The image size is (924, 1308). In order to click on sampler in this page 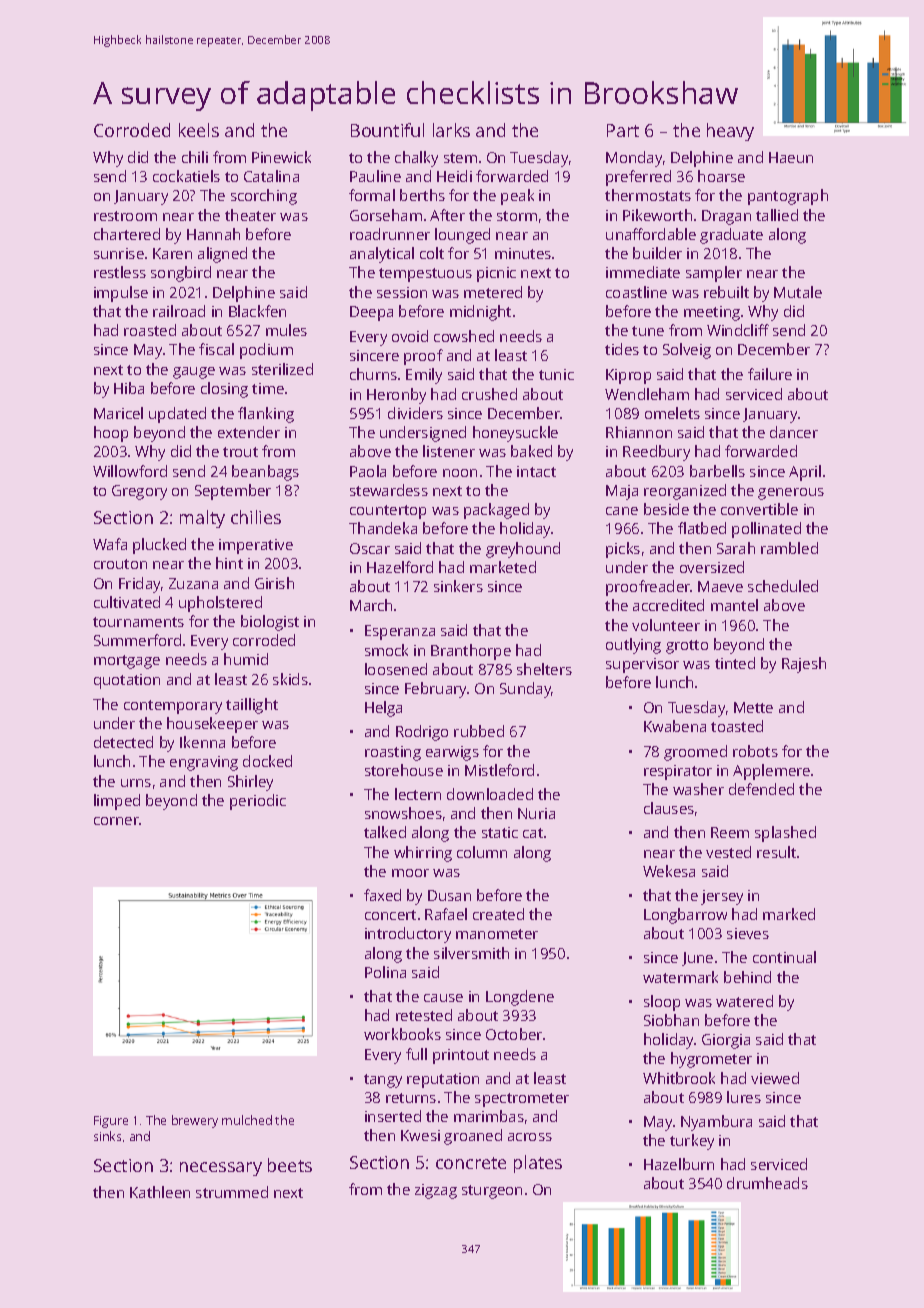, I will do `click(714, 274)`.
